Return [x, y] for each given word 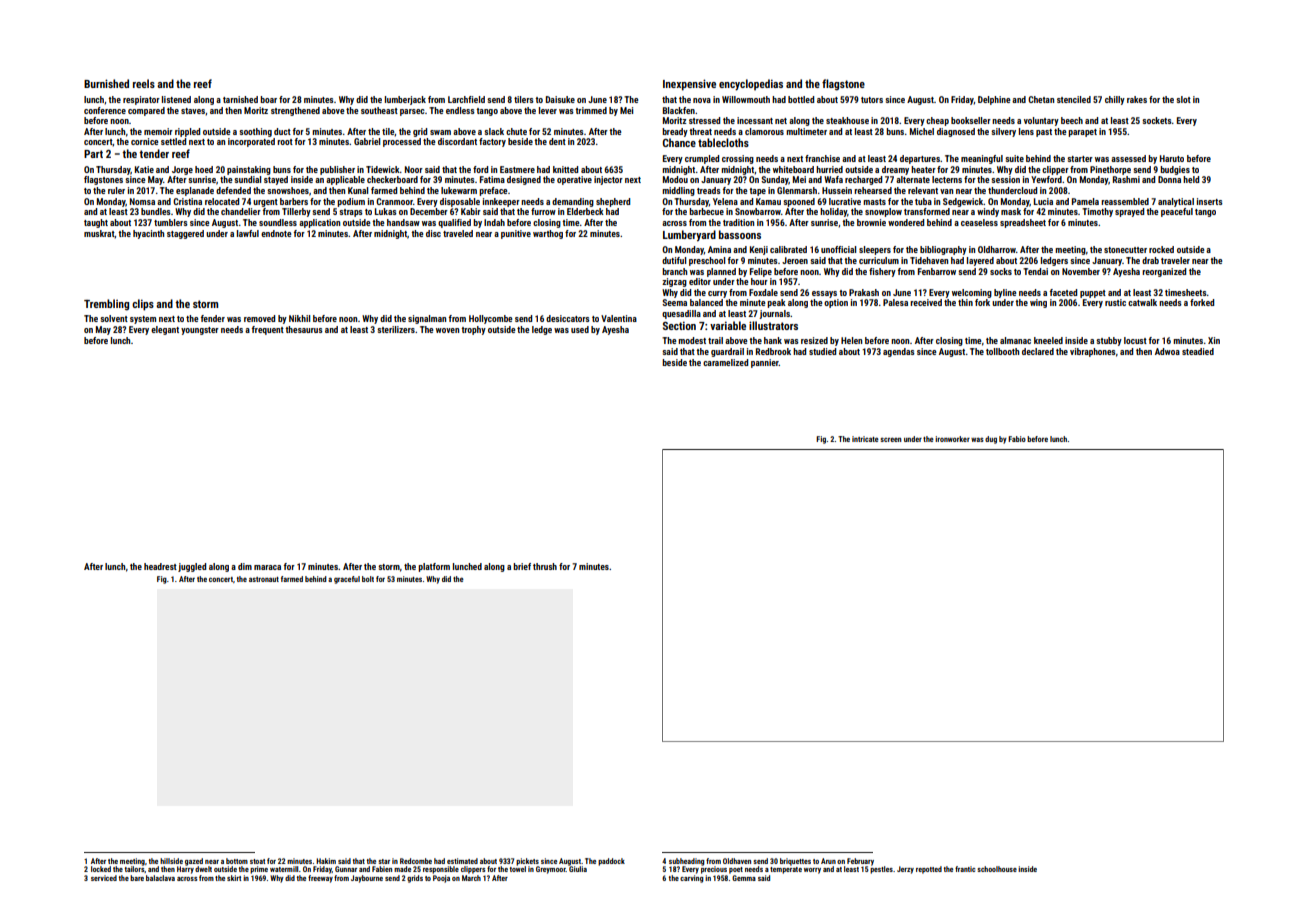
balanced [706, 302]
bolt [368, 579]
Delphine [994, 100]
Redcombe [416, 861]
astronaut [264, 579]
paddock [611, 862]
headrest [160, 566]
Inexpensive [689, 85]
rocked [1161, 249]
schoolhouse [997, 869]
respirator [141, 100]
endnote [276, 233]
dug [991, 440]
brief [522, 566]
